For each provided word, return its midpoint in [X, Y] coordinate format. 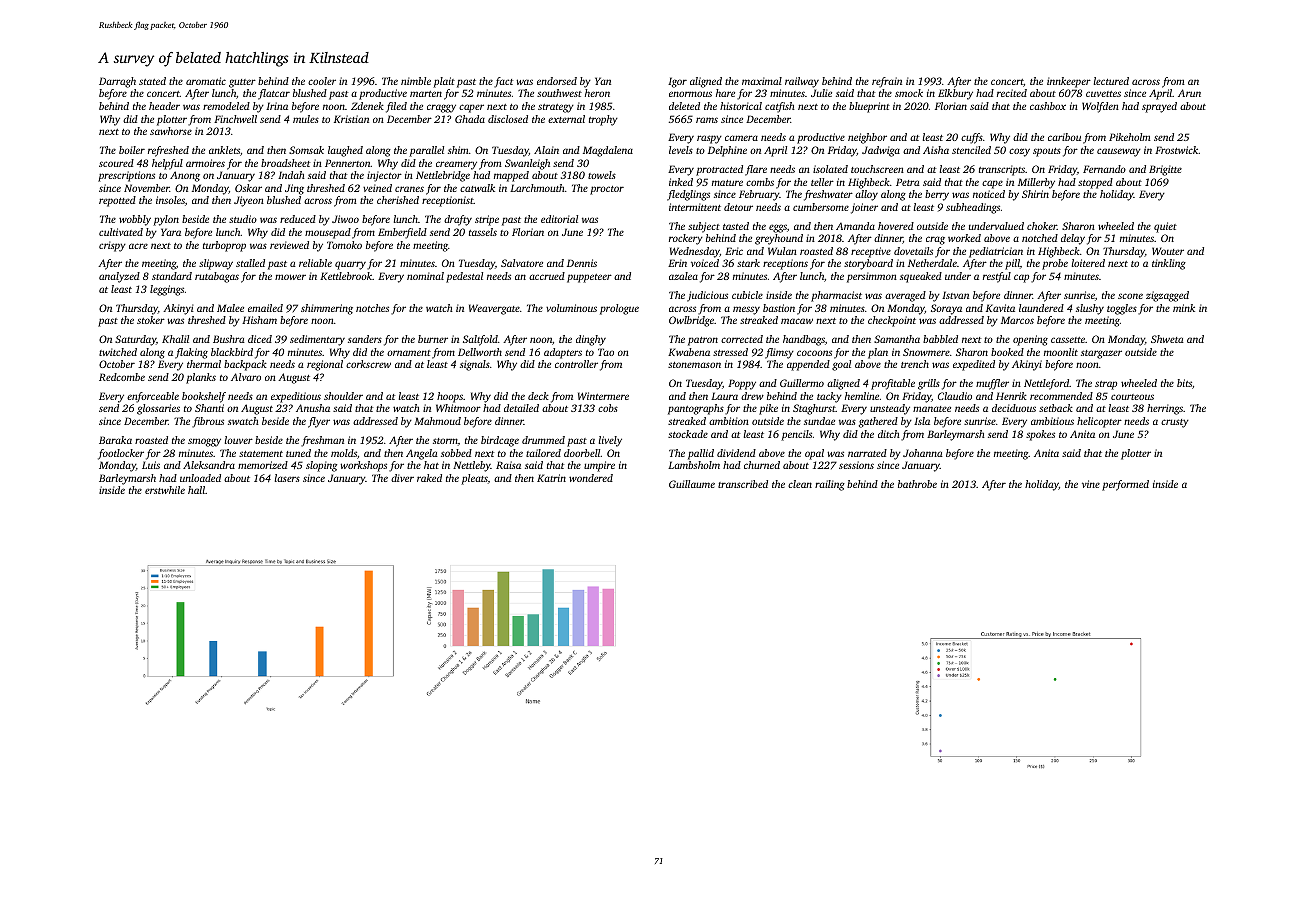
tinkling [1169, 264]
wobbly [135, 220]
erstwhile [165, 490]
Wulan [782, 251]
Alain [546, 150]
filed [396, 107]
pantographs [696, 409]
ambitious [1052, 421]
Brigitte [1165, 170]
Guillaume [692, 484]
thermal [204, 364]
